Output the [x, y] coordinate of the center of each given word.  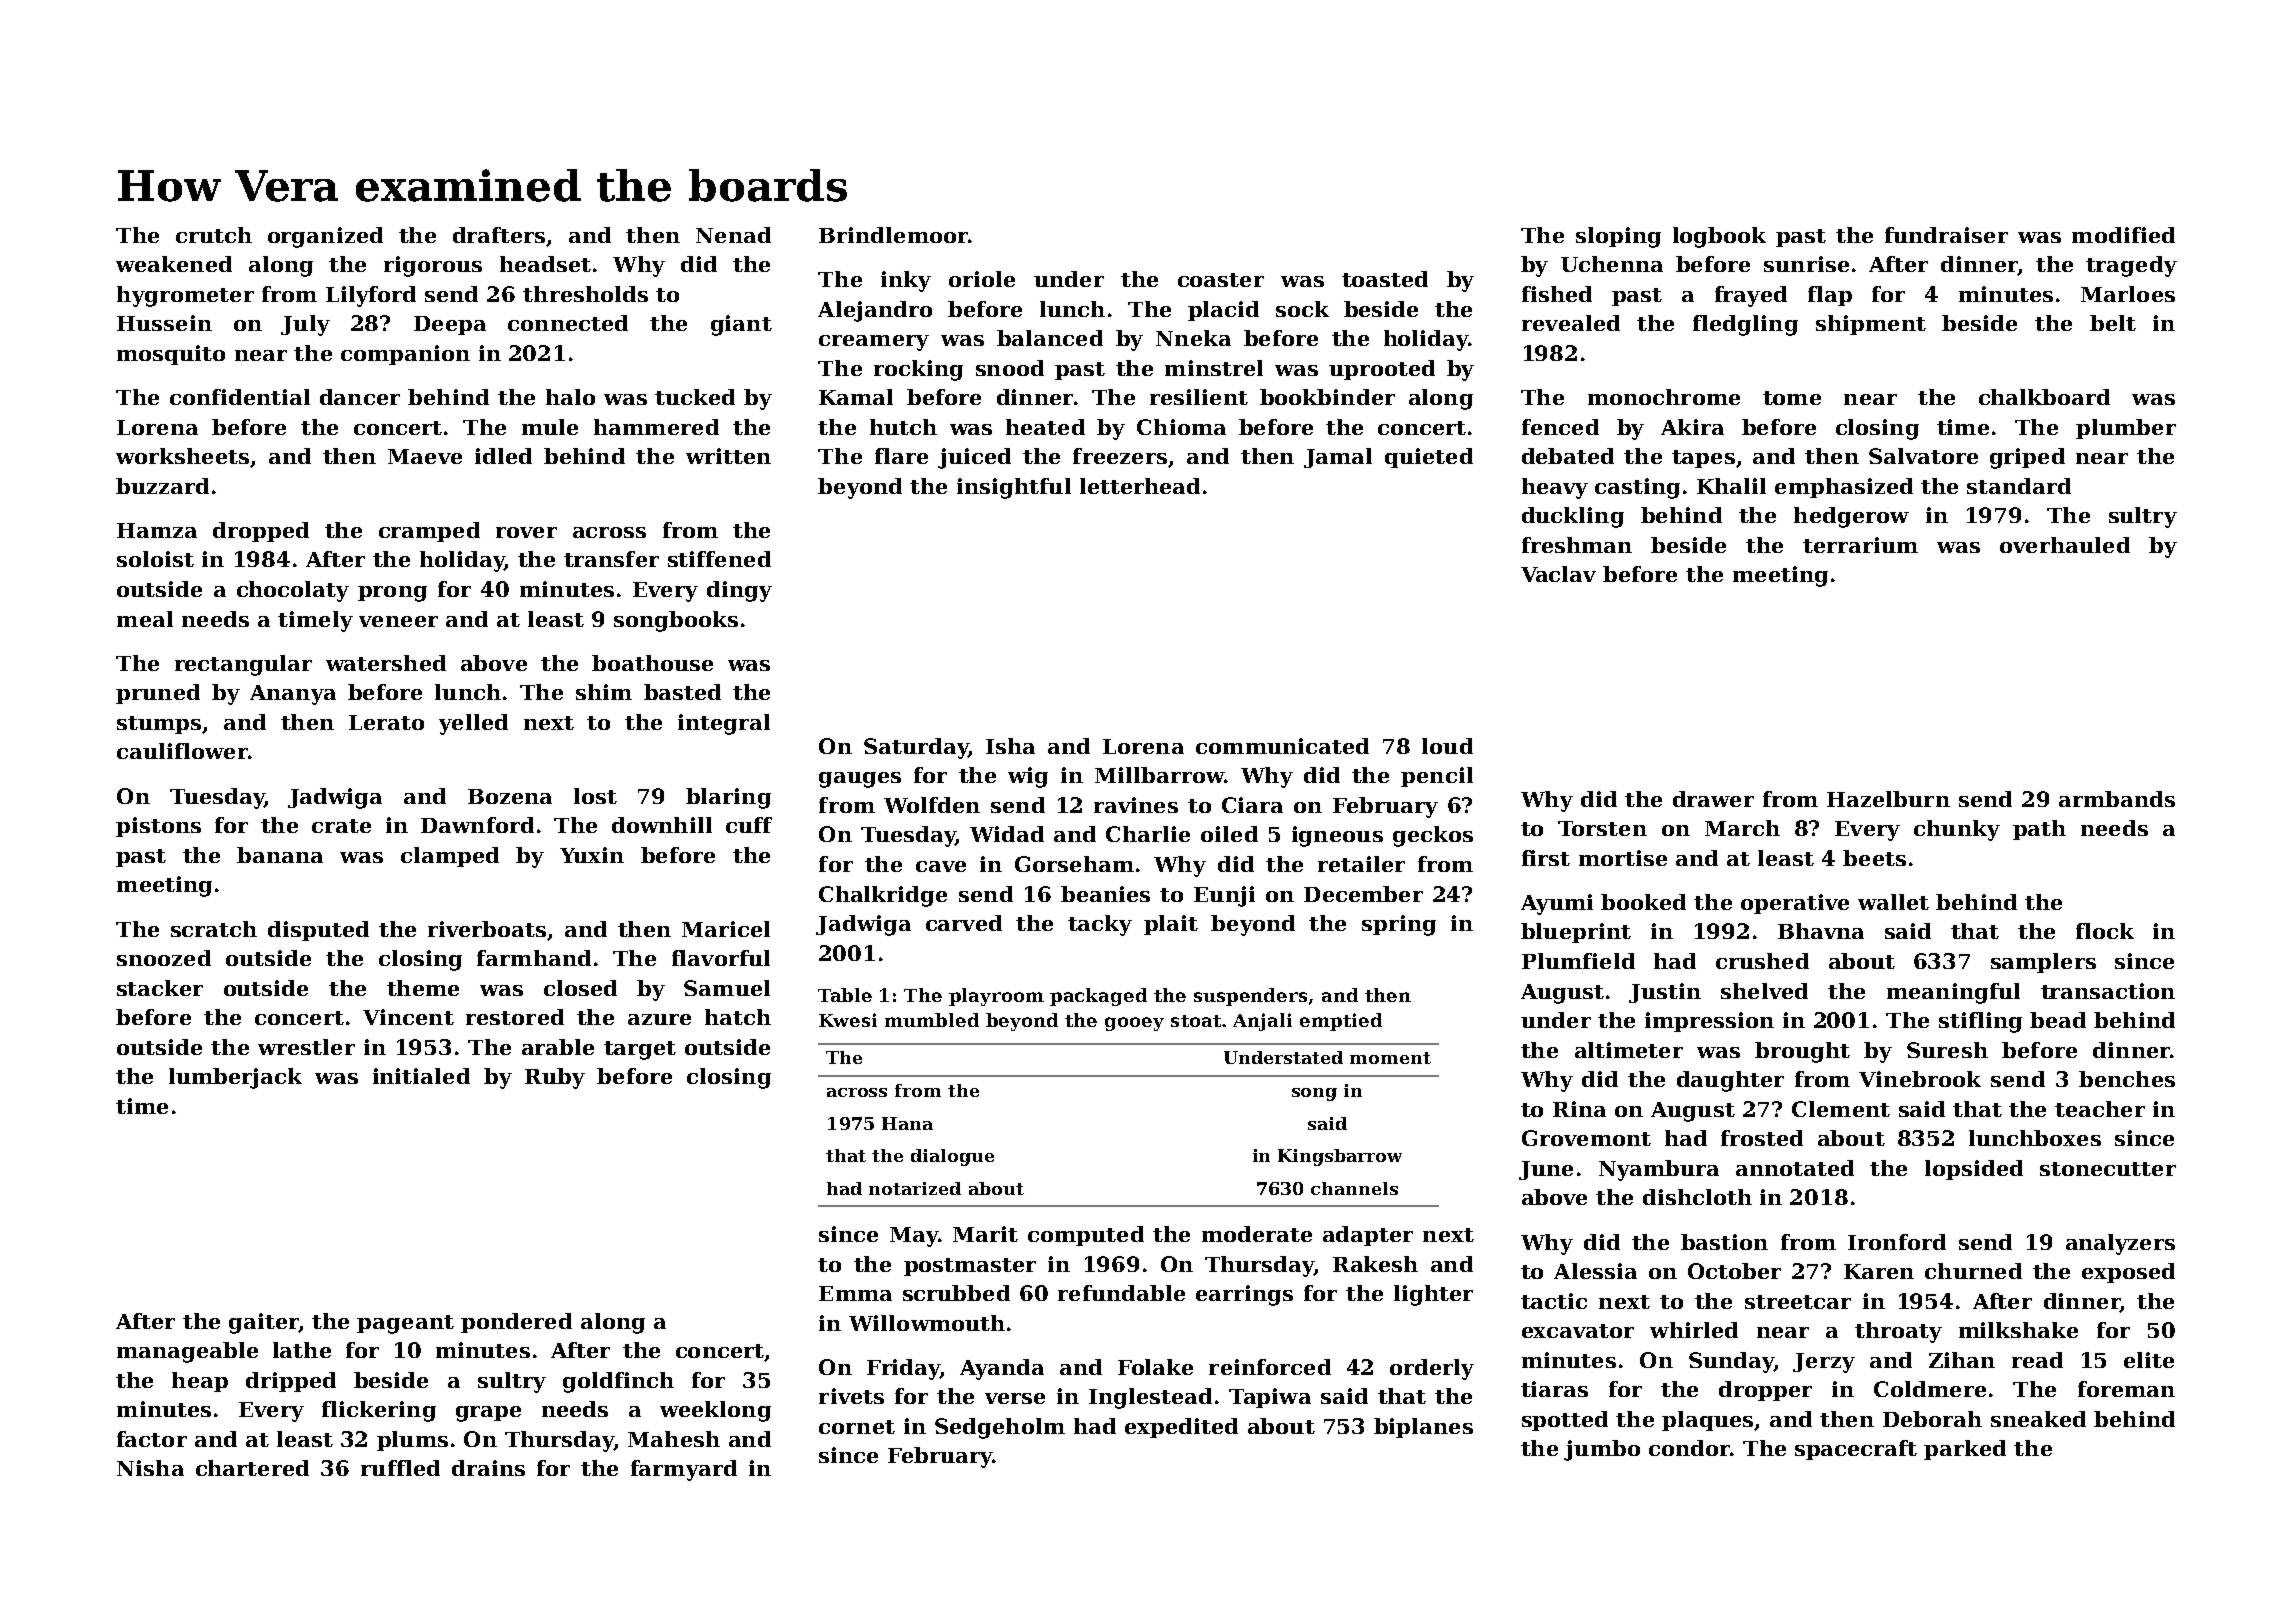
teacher [2100, 1109]
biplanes [1423, 1428]
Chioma [1181, 427]
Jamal [1338, 458]
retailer [1361, 864]
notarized [915, 1188]
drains [488, 1468]
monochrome [1664, 397]
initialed [421, 1076]
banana [280, 855]
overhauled [2065, 545]
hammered [656, 427]
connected [568, 323]
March [1742, 828]
